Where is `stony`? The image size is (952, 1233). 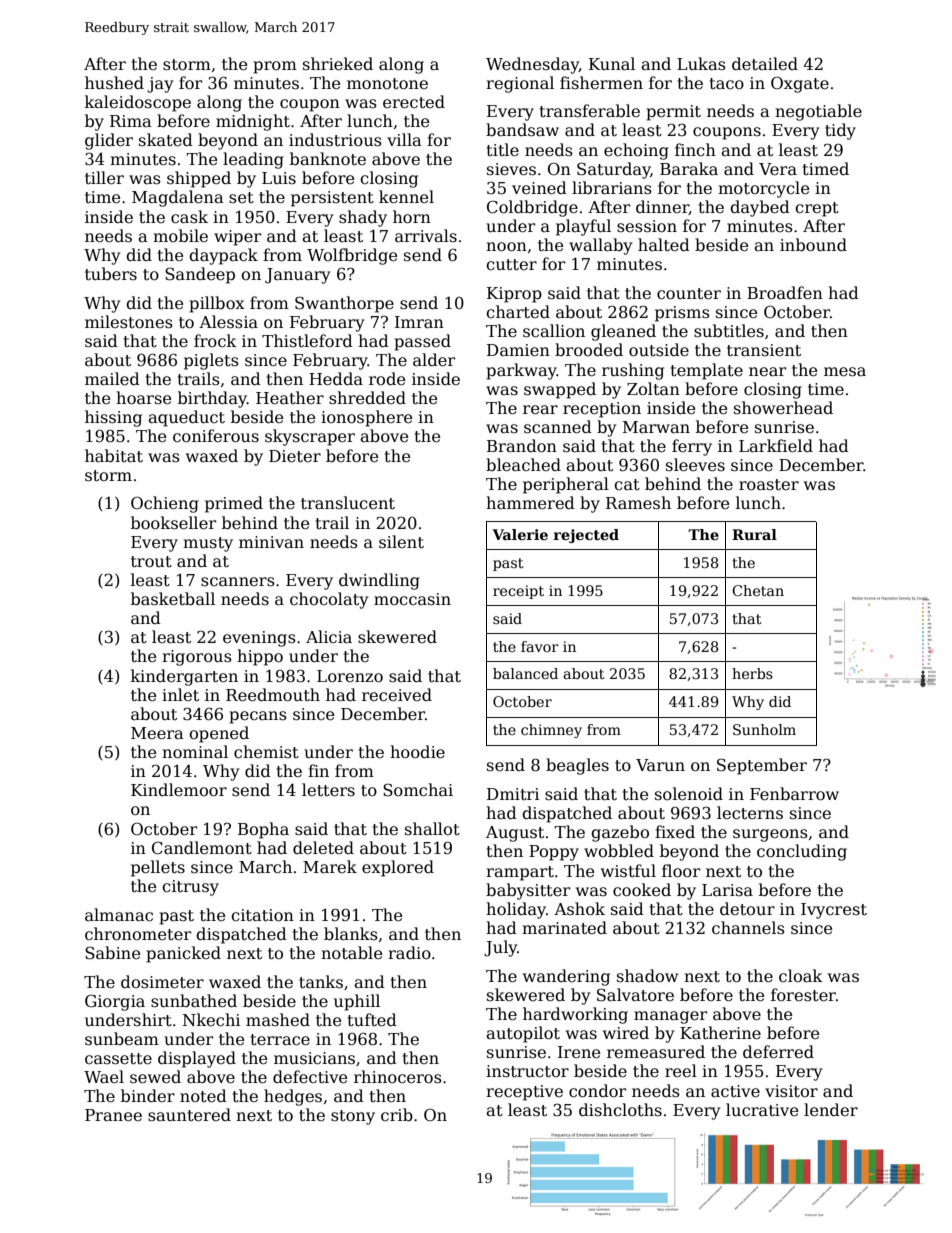
stony is located at coordinates (353, 1117).
